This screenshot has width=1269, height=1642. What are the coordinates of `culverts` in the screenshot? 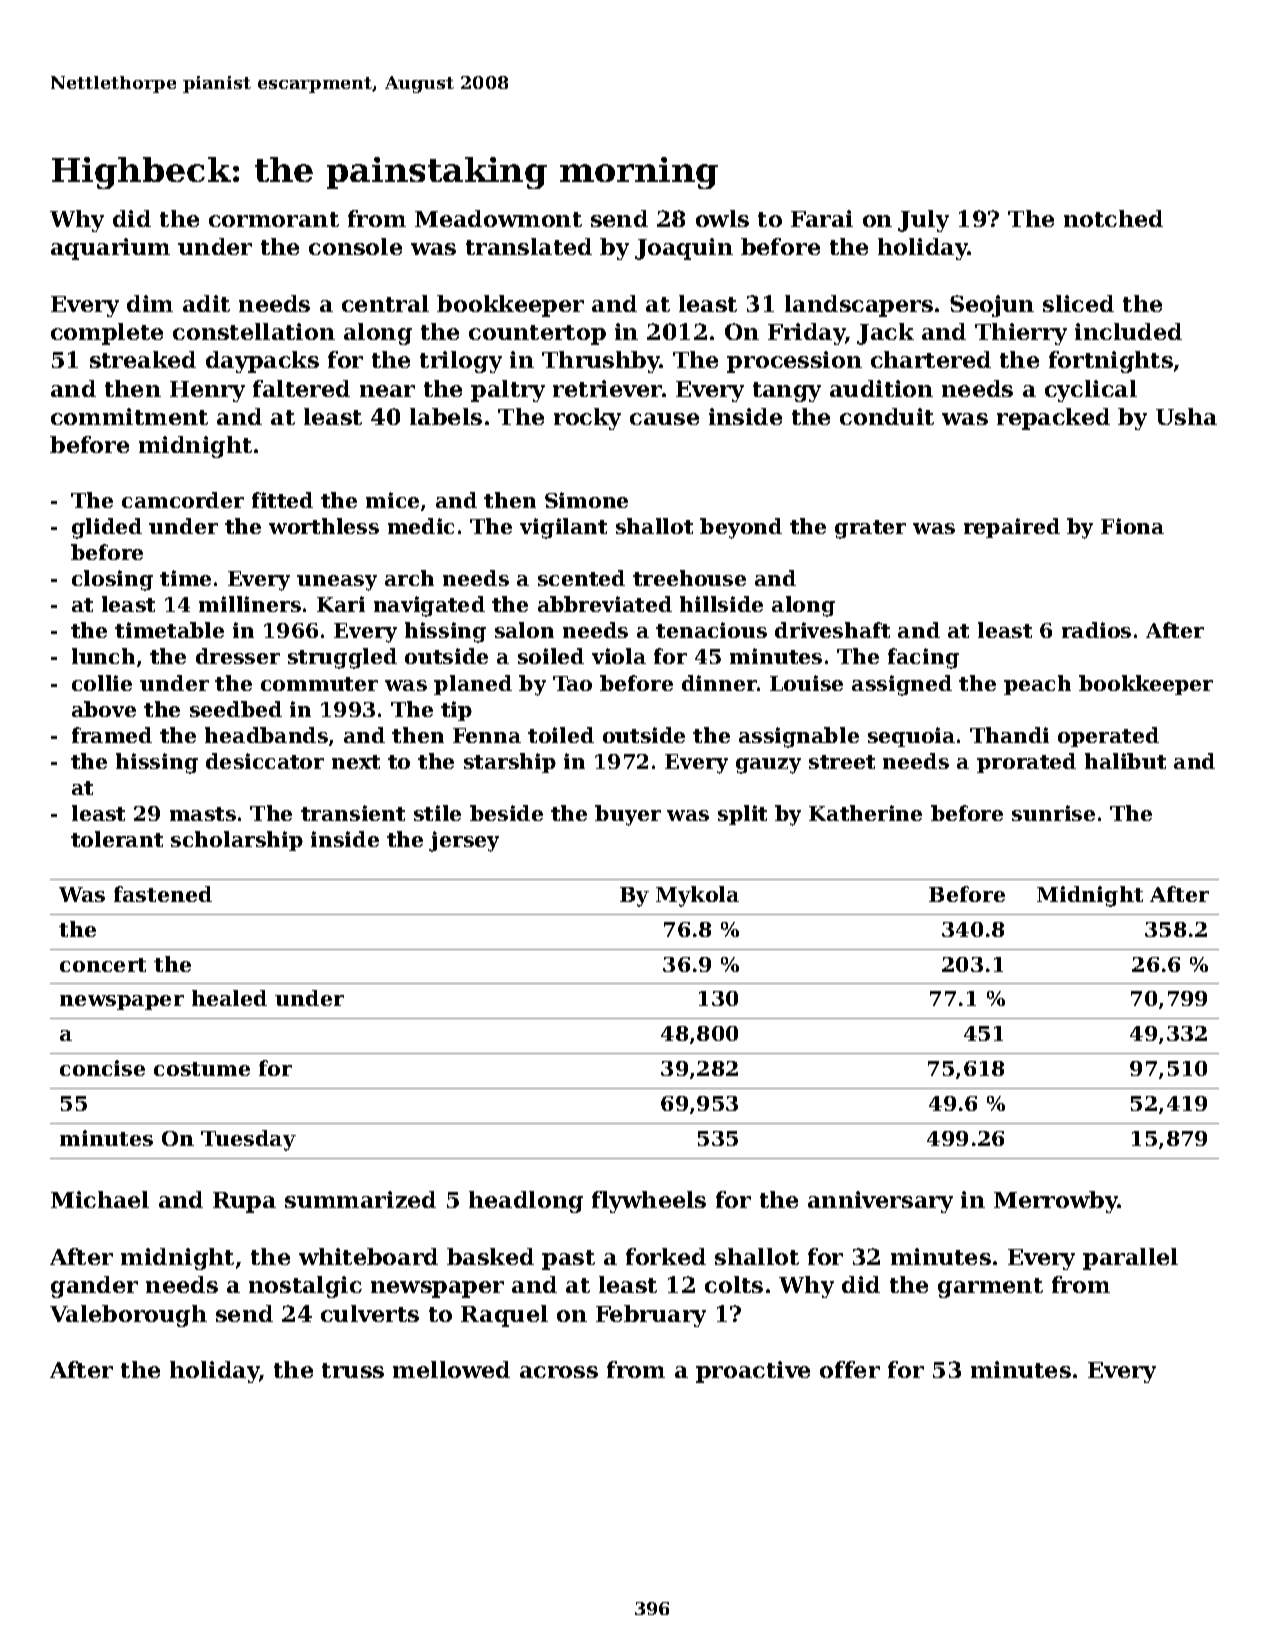 It's located at (370, 1313).
